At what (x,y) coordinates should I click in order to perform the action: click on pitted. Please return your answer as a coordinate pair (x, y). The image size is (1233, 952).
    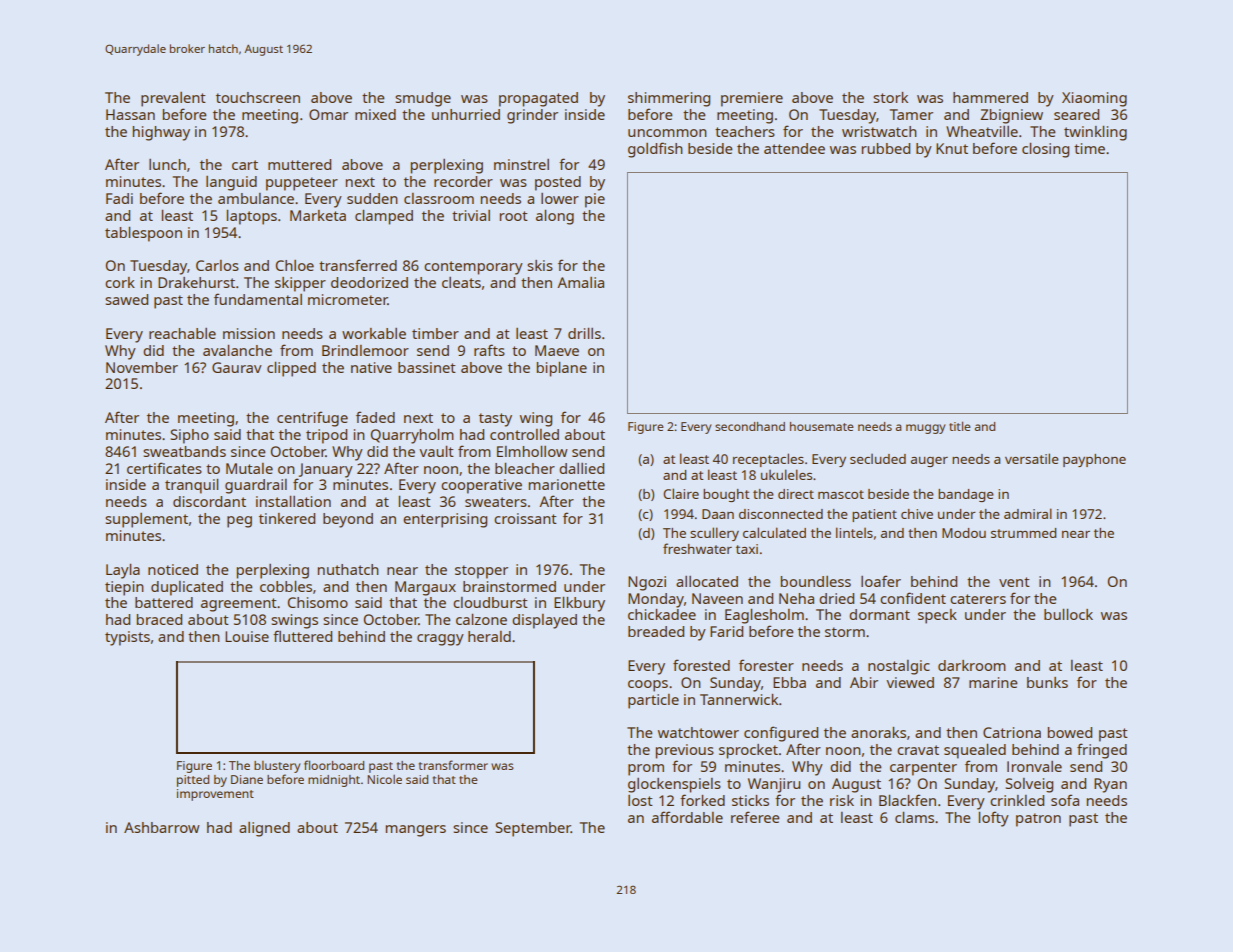
    Looking at the image, I should click on (193, 781).
